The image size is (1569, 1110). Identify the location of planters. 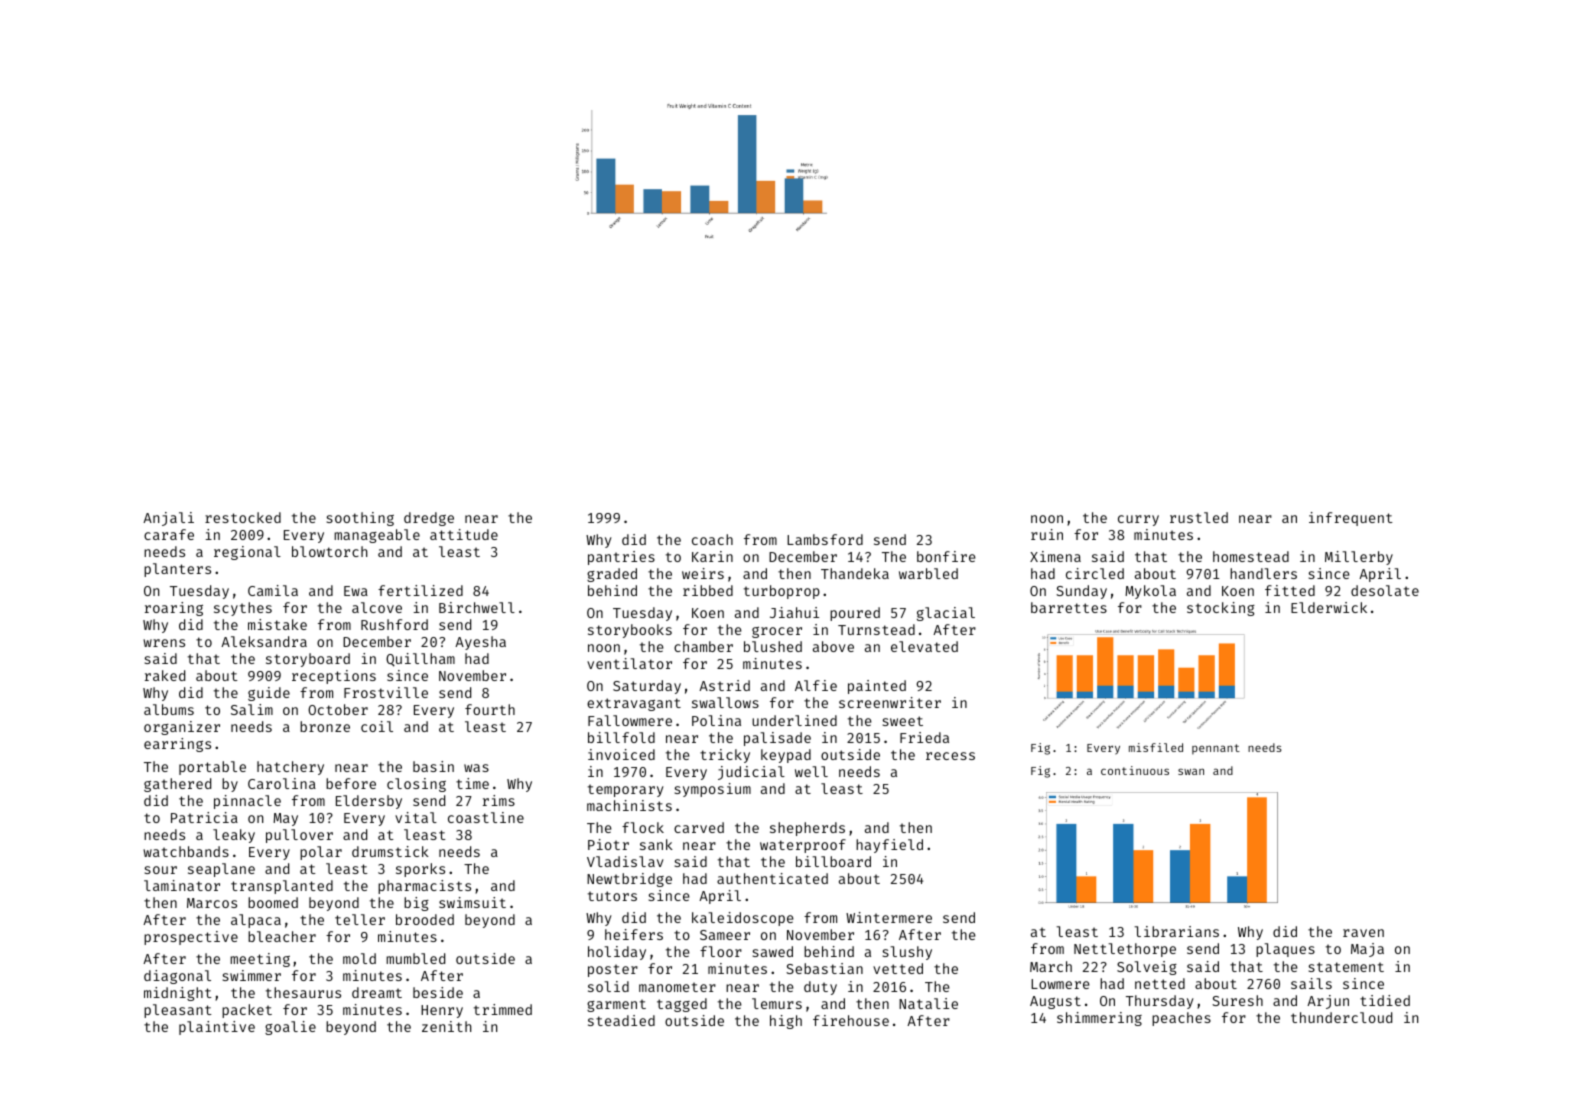
(177, 570).
